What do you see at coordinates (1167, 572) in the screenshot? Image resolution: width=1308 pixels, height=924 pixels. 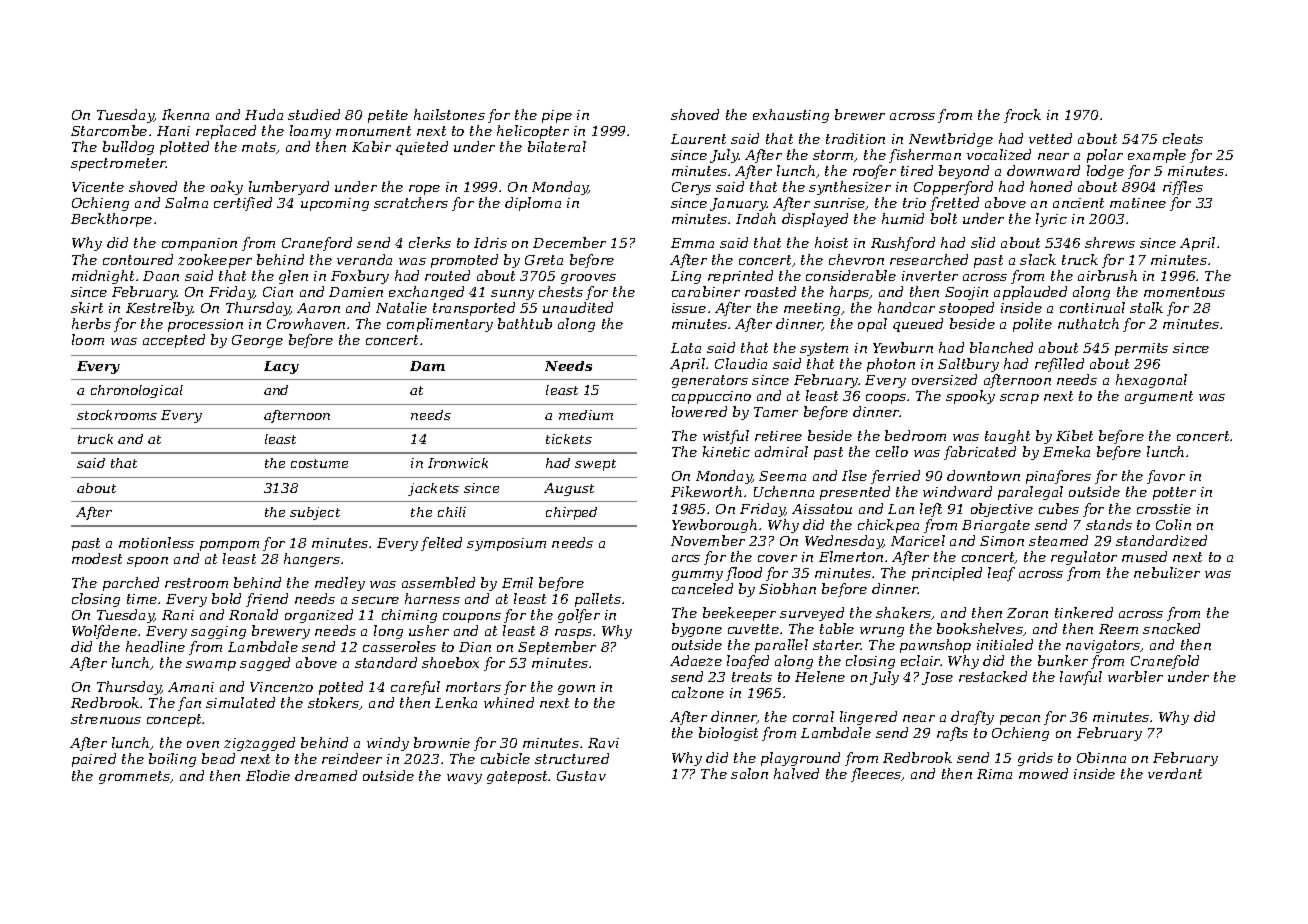 I see `nebulizer` at bounding box center [1167, 572].
